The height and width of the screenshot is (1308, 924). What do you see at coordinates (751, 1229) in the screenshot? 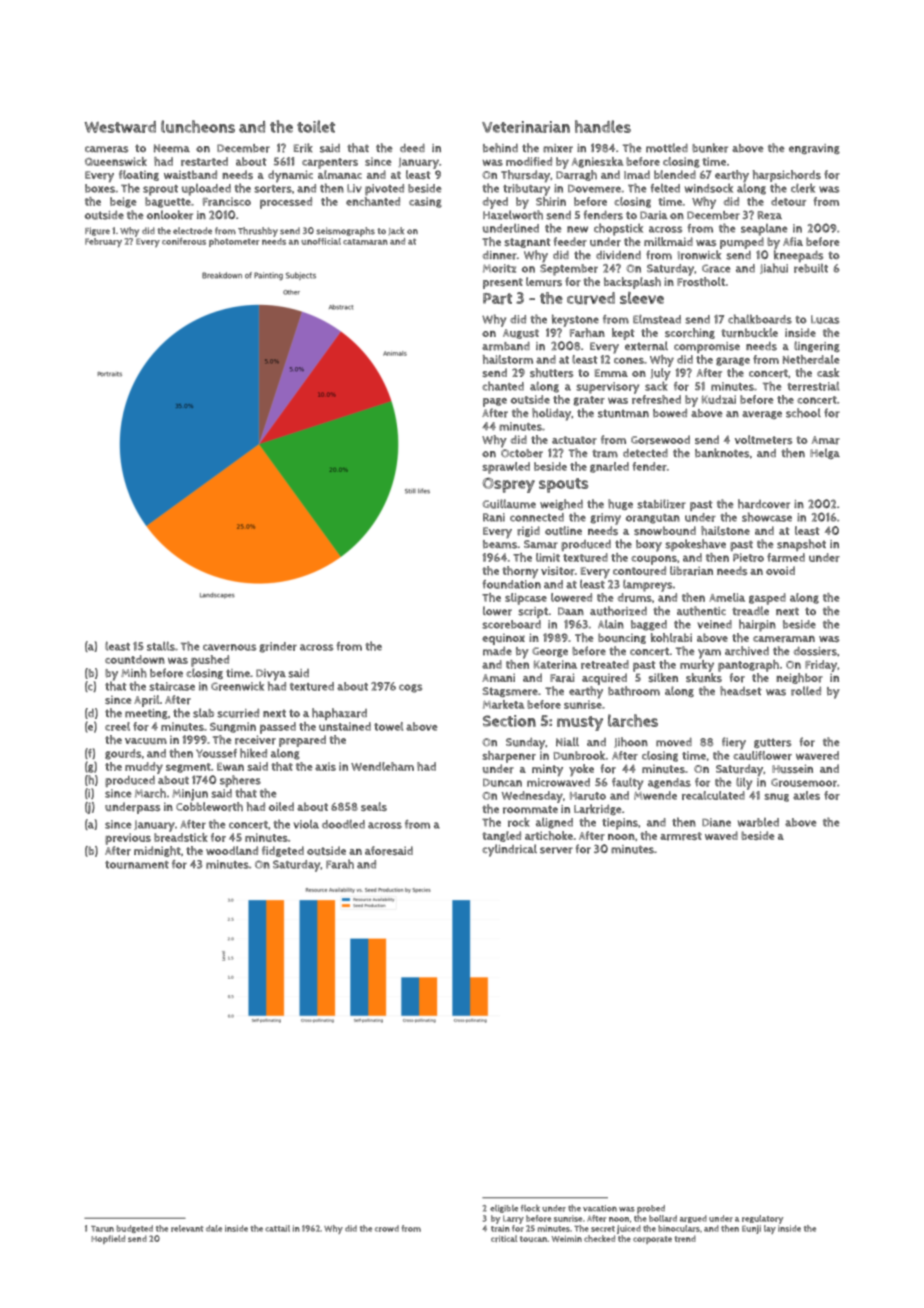
I see `Eunji` at bounding box center [751, 1229].
